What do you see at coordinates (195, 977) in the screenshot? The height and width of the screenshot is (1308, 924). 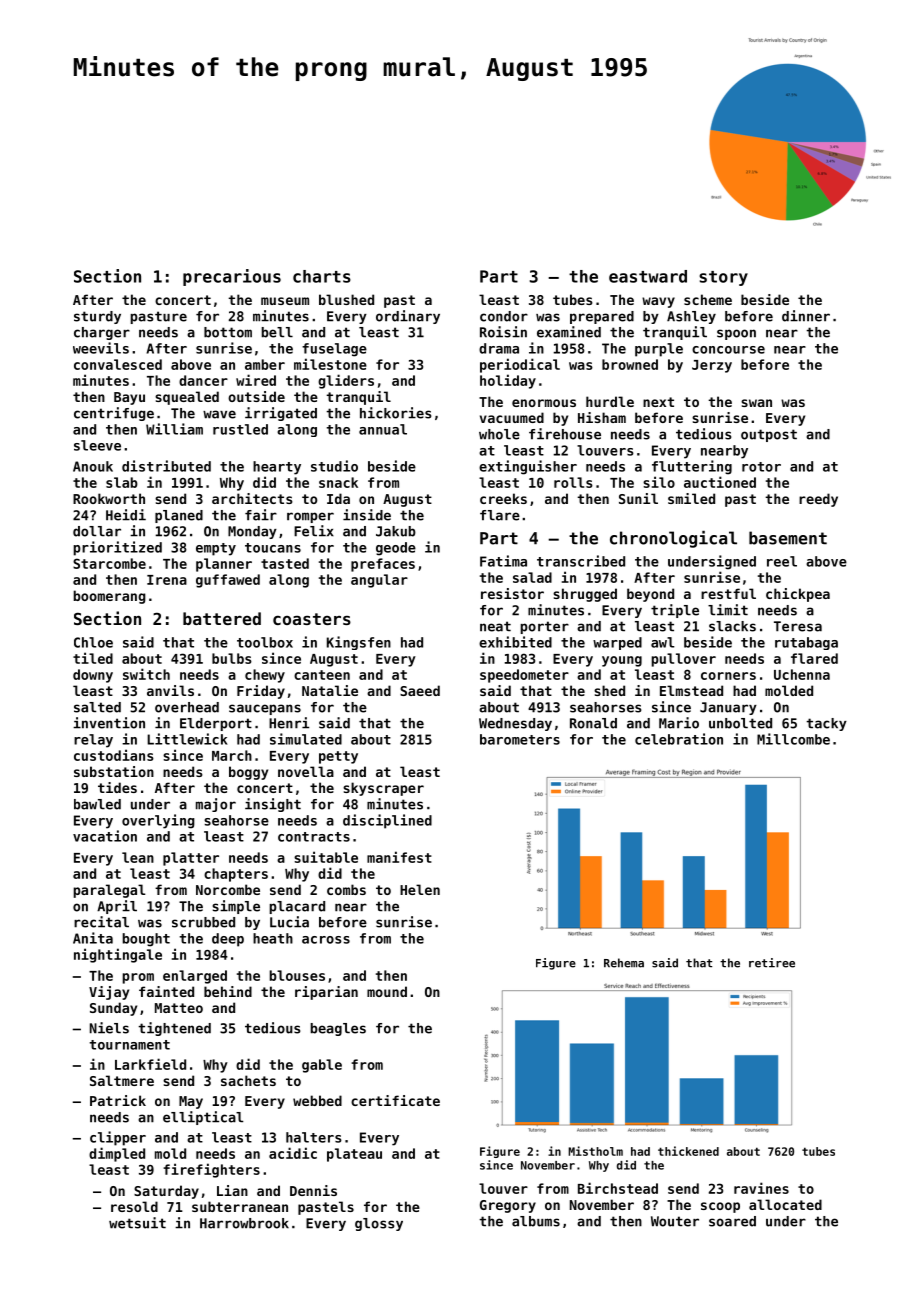 I see `enlarged` at bounding box center [195, 977].
